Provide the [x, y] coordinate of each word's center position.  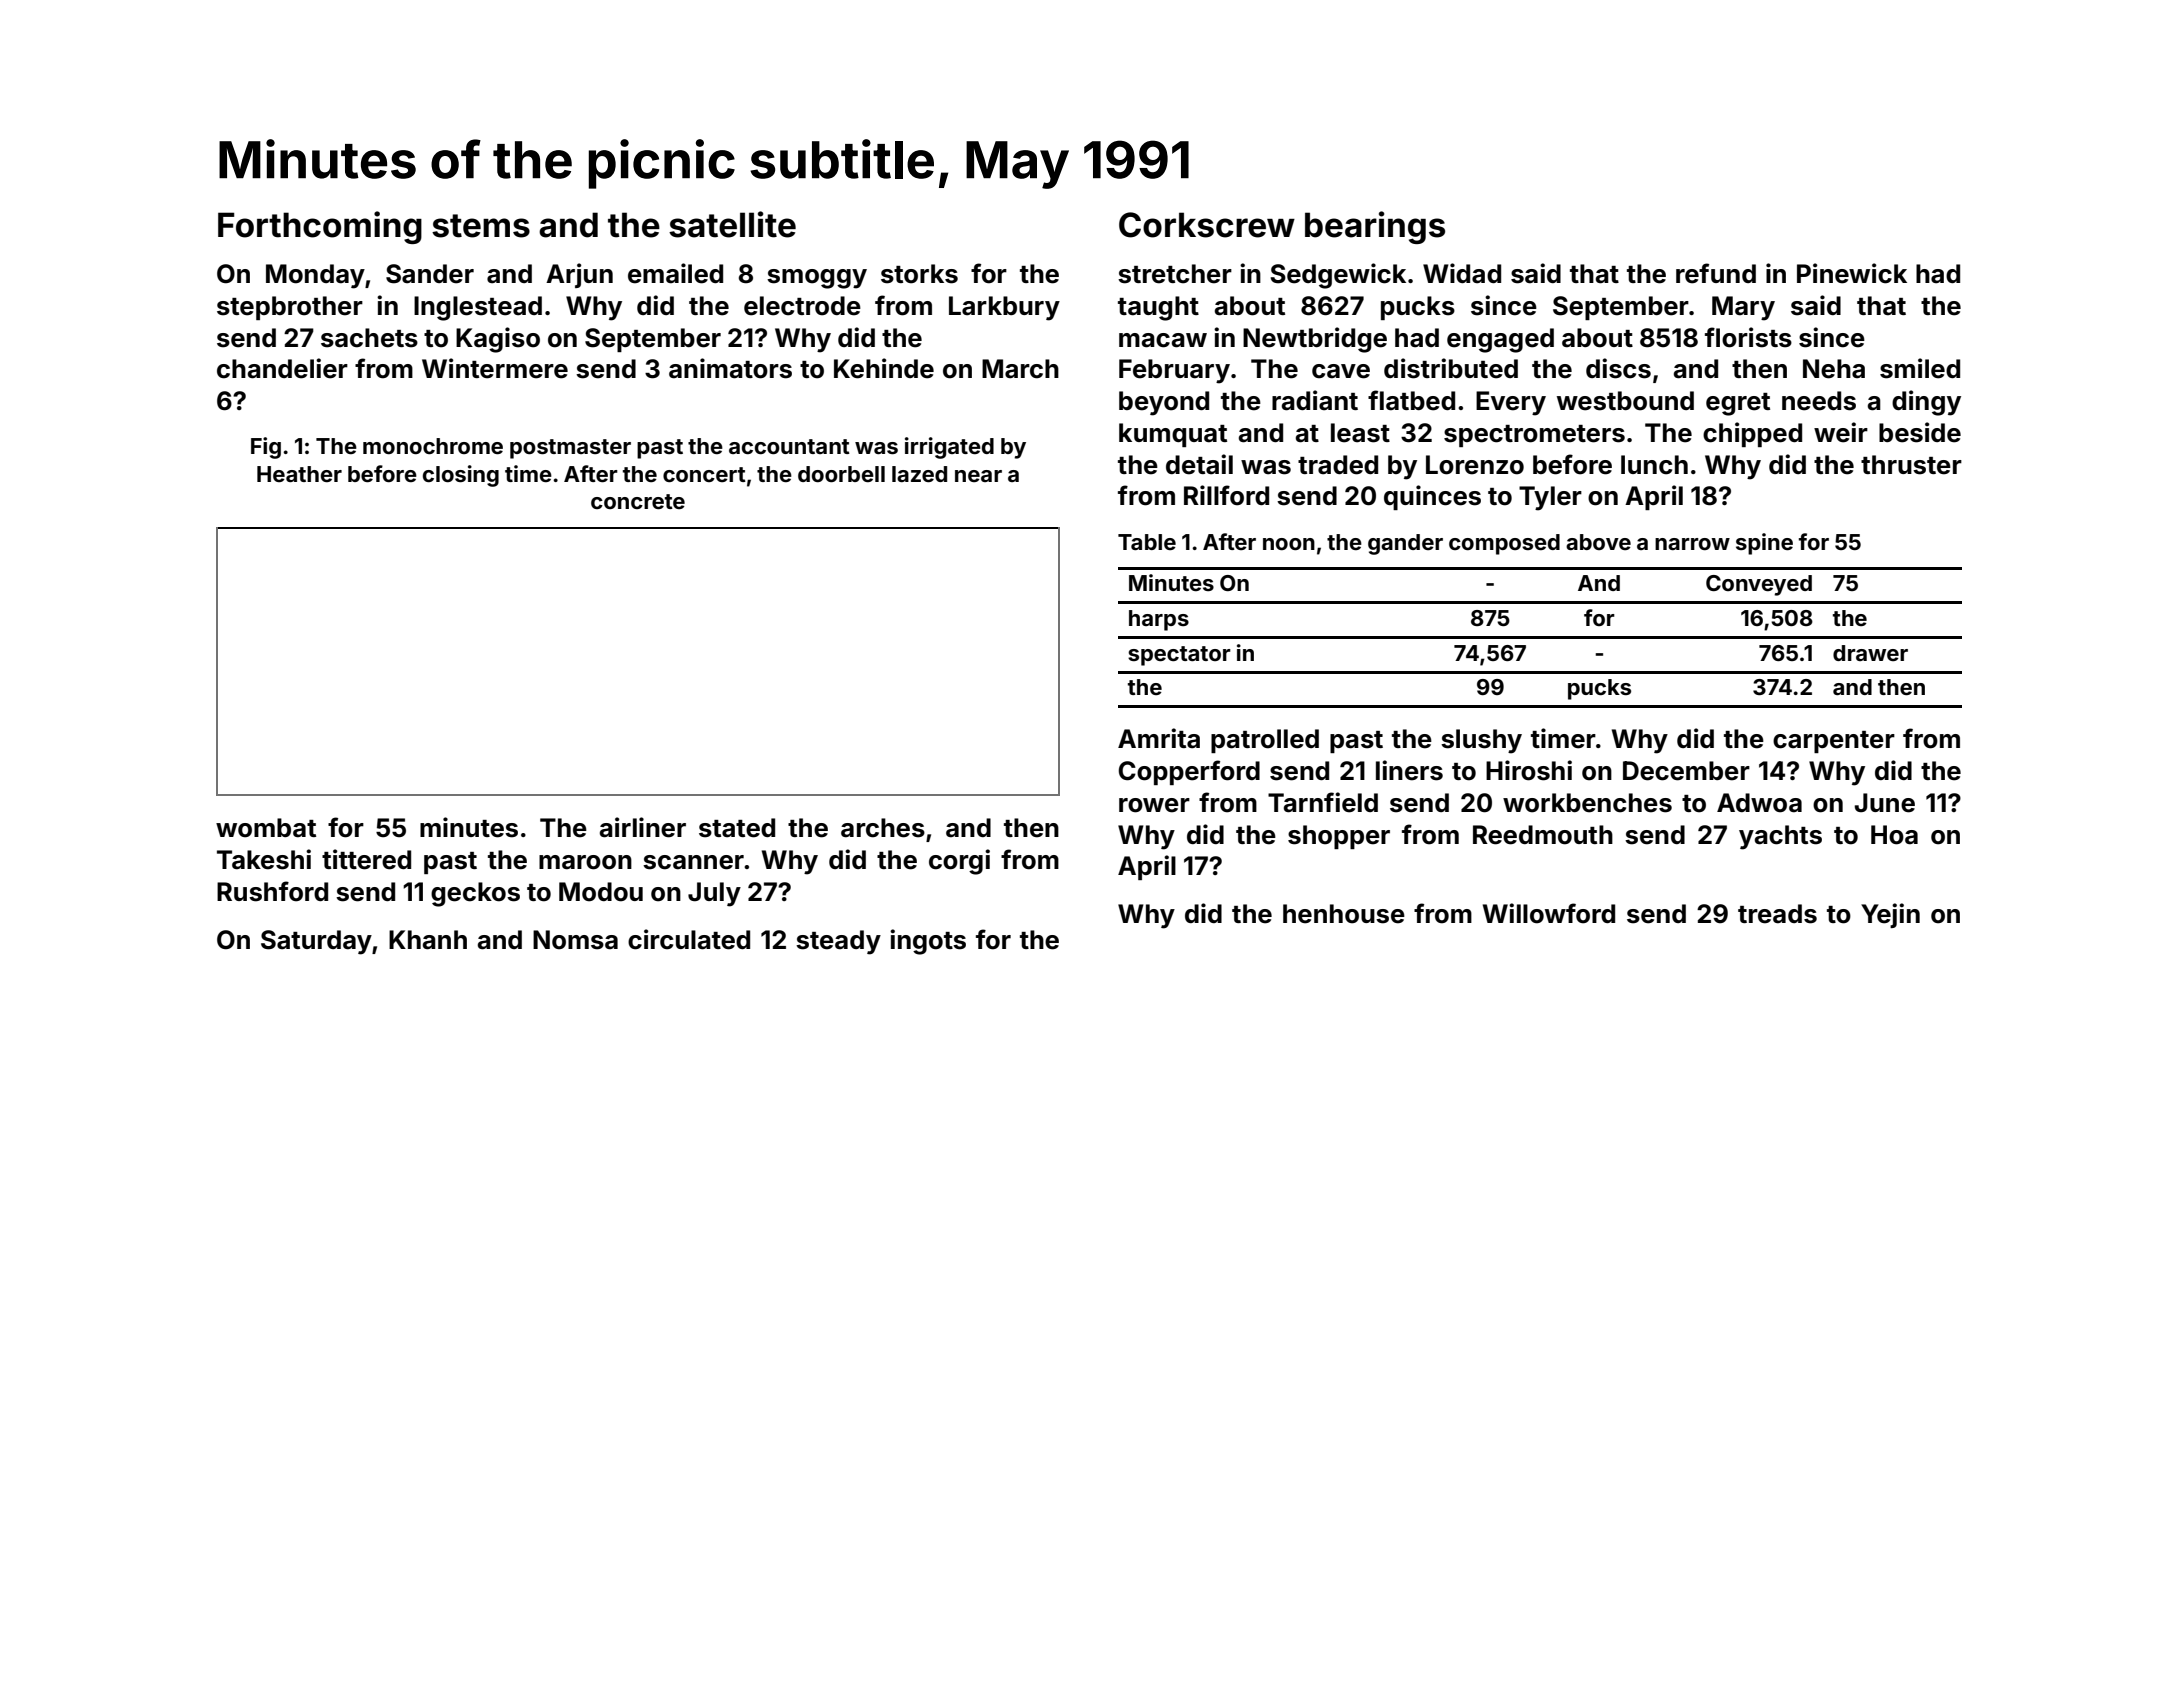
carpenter [1834, 742]
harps [1159, 620]
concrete [638, 501]
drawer [1870, 653]
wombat [266, 828]
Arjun [579, 275]
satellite [732, 224]
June [1884, 803]
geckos [475, 894]
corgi [959, 862]
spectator [1179, 656]
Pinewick [1852, 273]
